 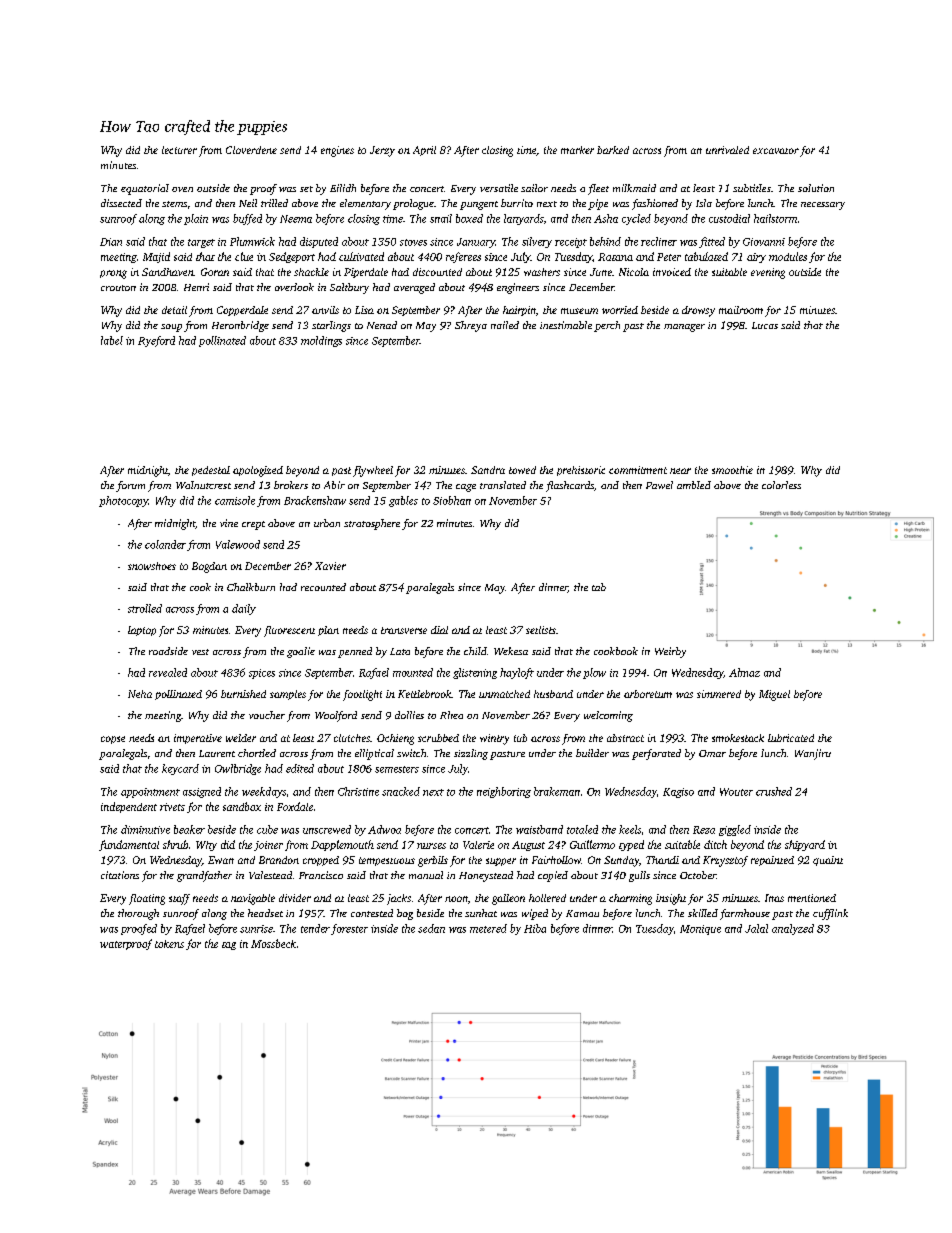 What do you see at coordinates (684, 328) in the document?
I see `manager` at bounding box center [684, 328].
